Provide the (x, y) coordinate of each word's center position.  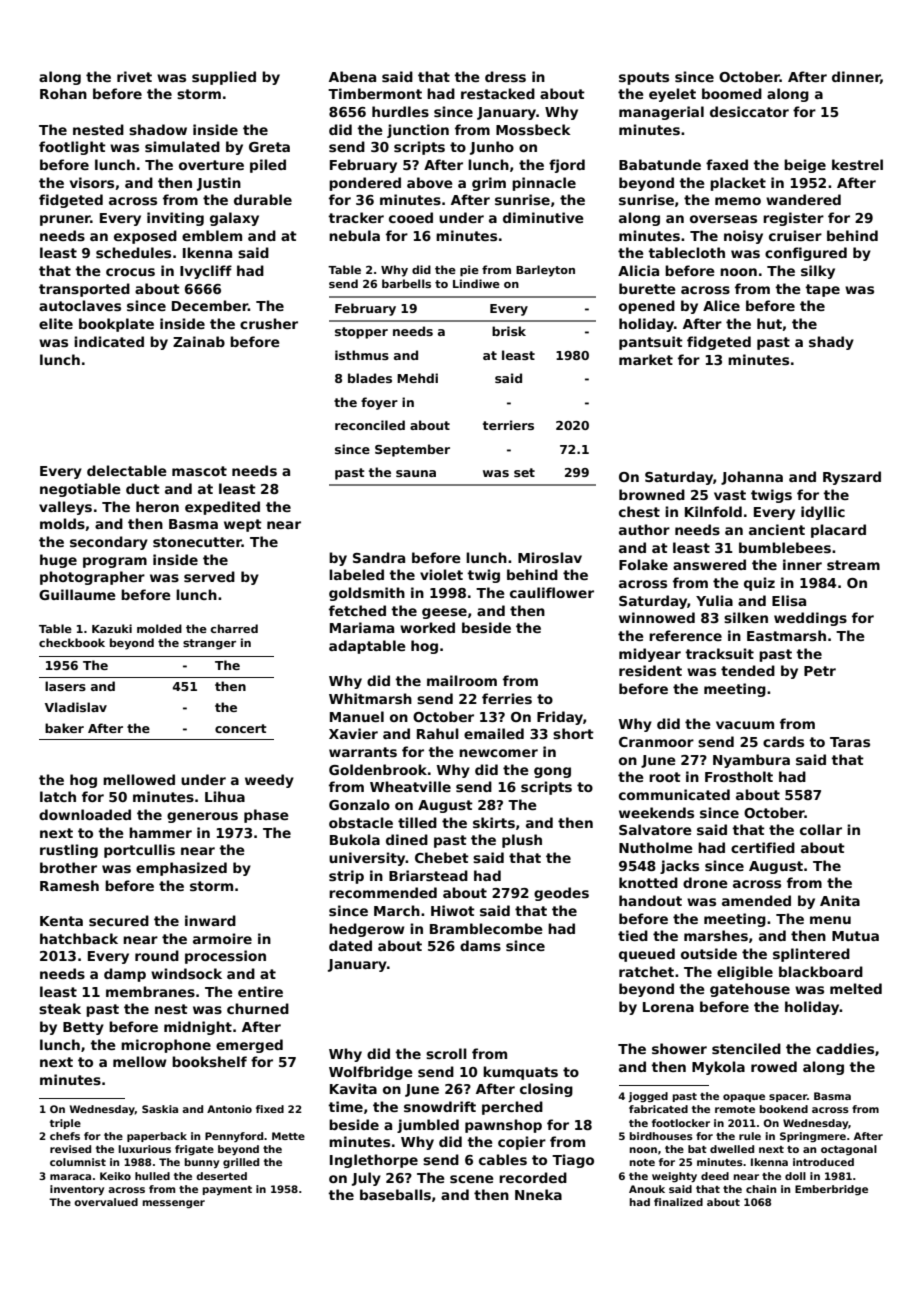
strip (346, 877)
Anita (840, 900)
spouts (644, 78)
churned (258, 1008)
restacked (498, 93)
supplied (224, 78)
